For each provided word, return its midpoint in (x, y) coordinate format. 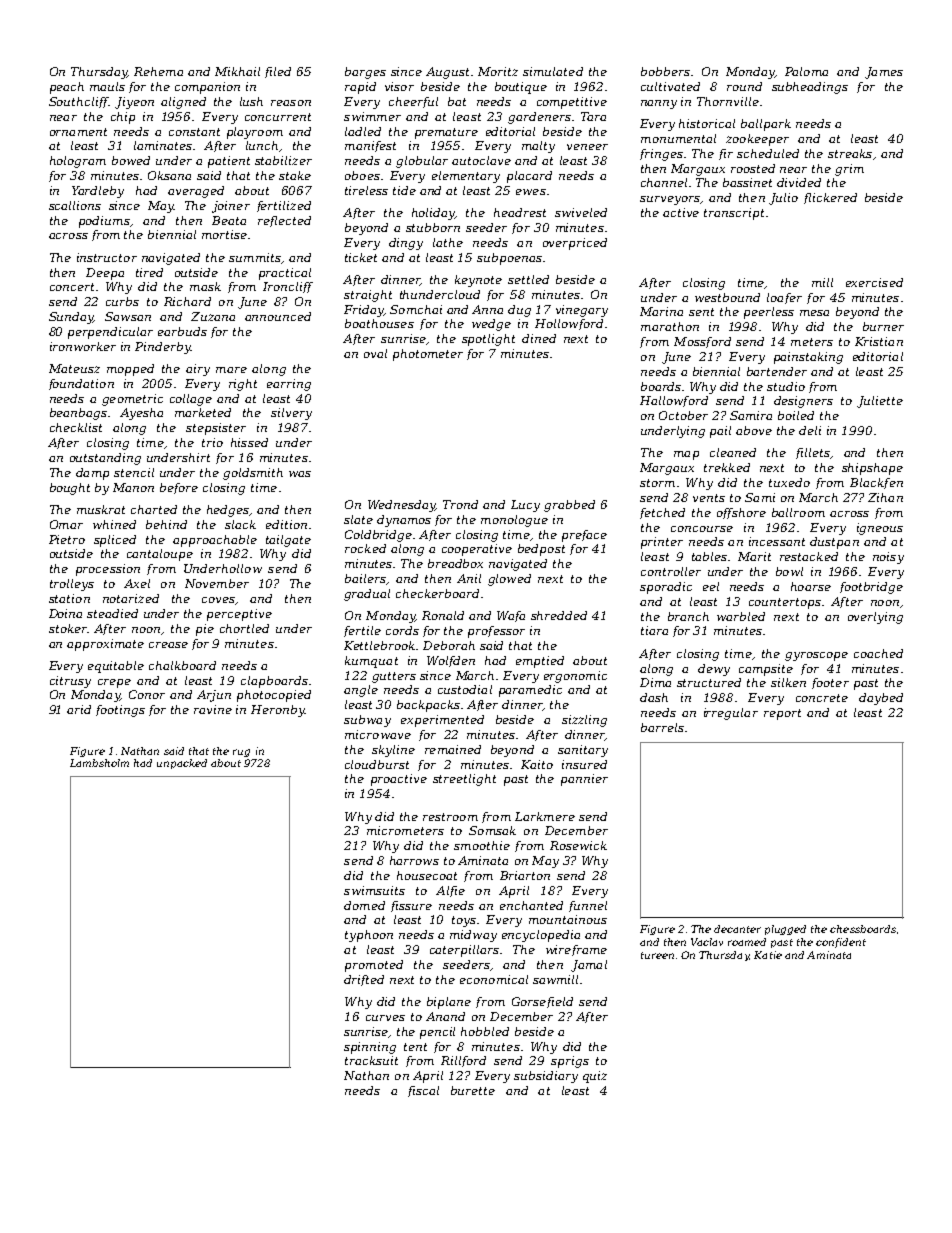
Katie (768, 955)
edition (286, 524)
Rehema (158, 71)
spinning (370, 1048)
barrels (662, 727)
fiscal (423, 1091)
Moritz (498, 71)
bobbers (665, 71)
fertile (362, 631)
